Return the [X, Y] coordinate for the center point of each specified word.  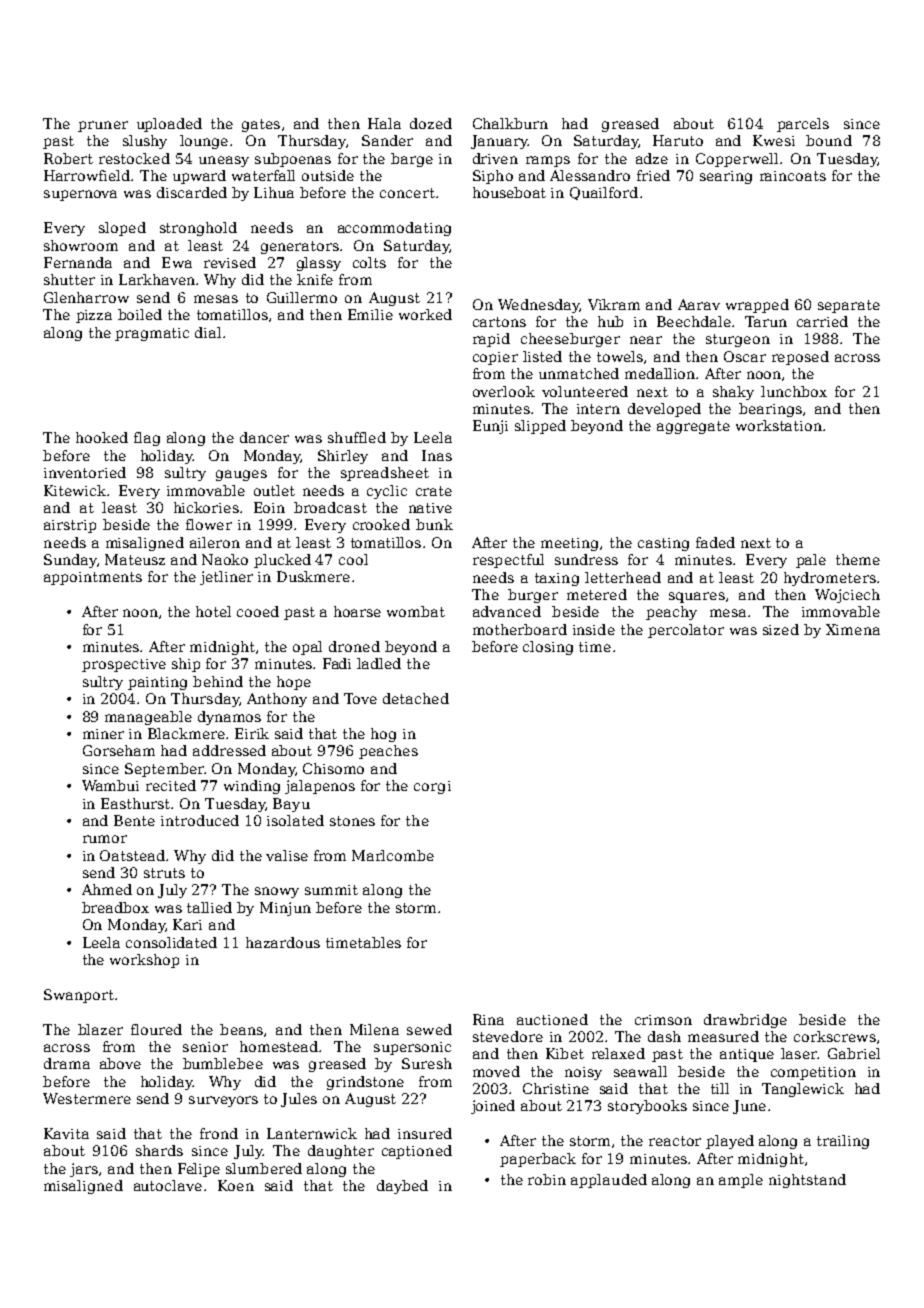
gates [261, 125]
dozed [431, 123]
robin [547, 1179]
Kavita [66, 1133]
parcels [803, 125]
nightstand [807, 1181]
